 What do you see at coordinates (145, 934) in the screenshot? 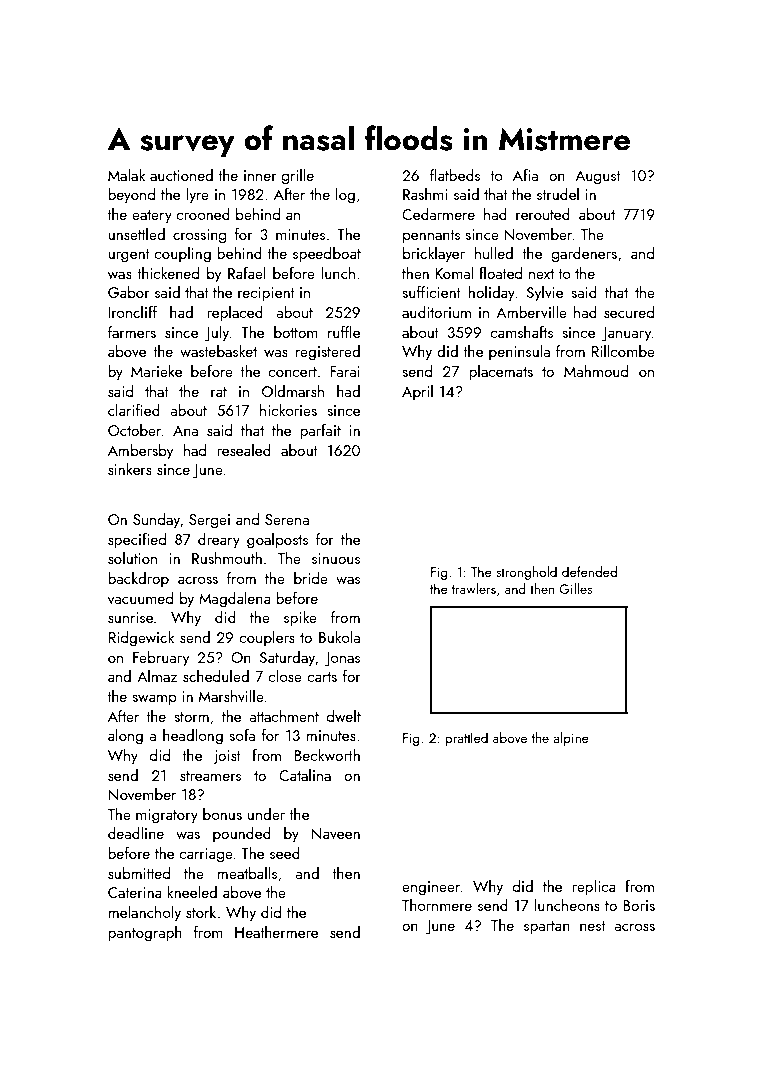
I see `pantograph` at bounding box center [145, 934].
